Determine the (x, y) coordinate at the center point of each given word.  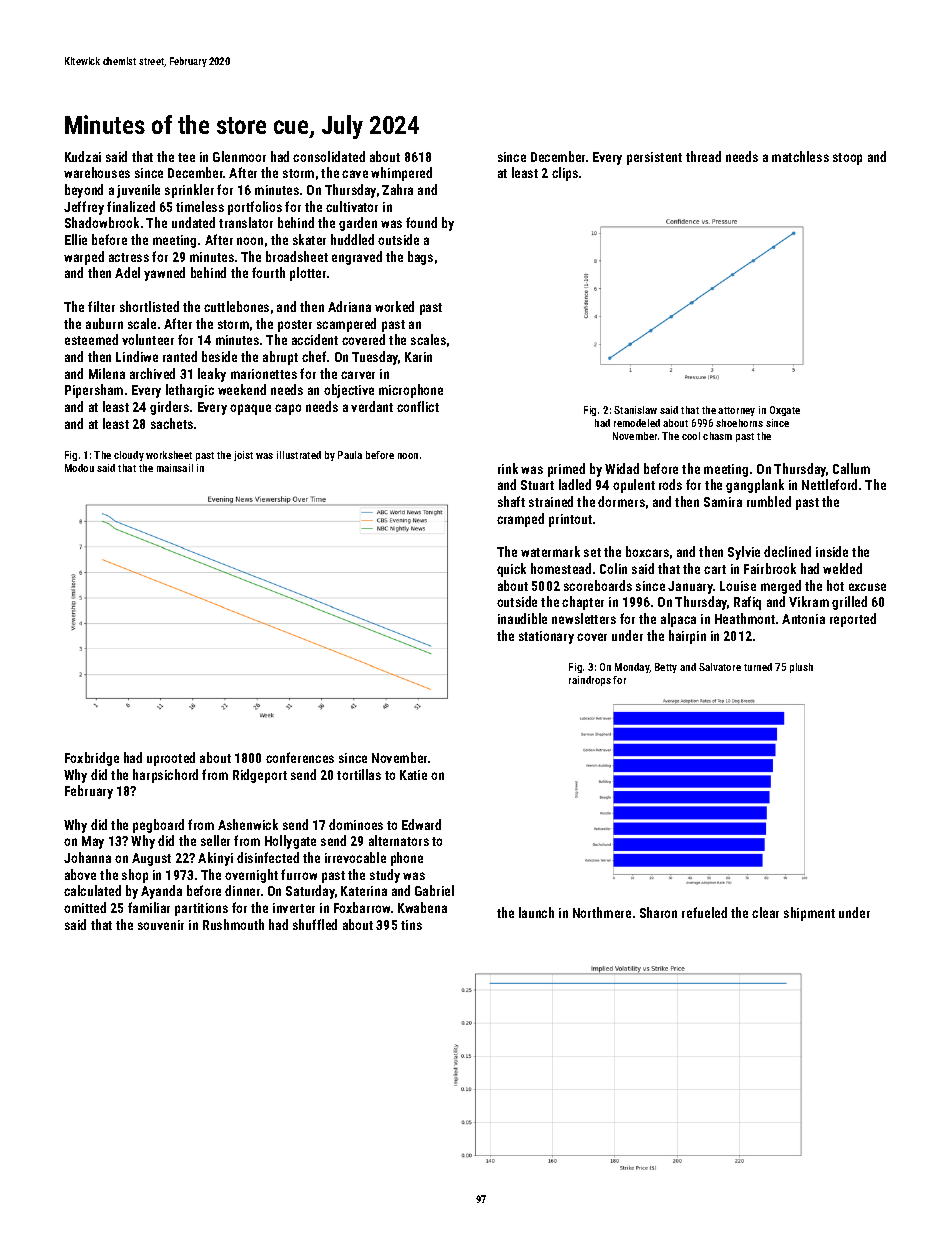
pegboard (158, 826)
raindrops (590, 681)
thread (703, 156)
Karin (418, 357)
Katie (413, 775)
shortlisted (149, 306)
